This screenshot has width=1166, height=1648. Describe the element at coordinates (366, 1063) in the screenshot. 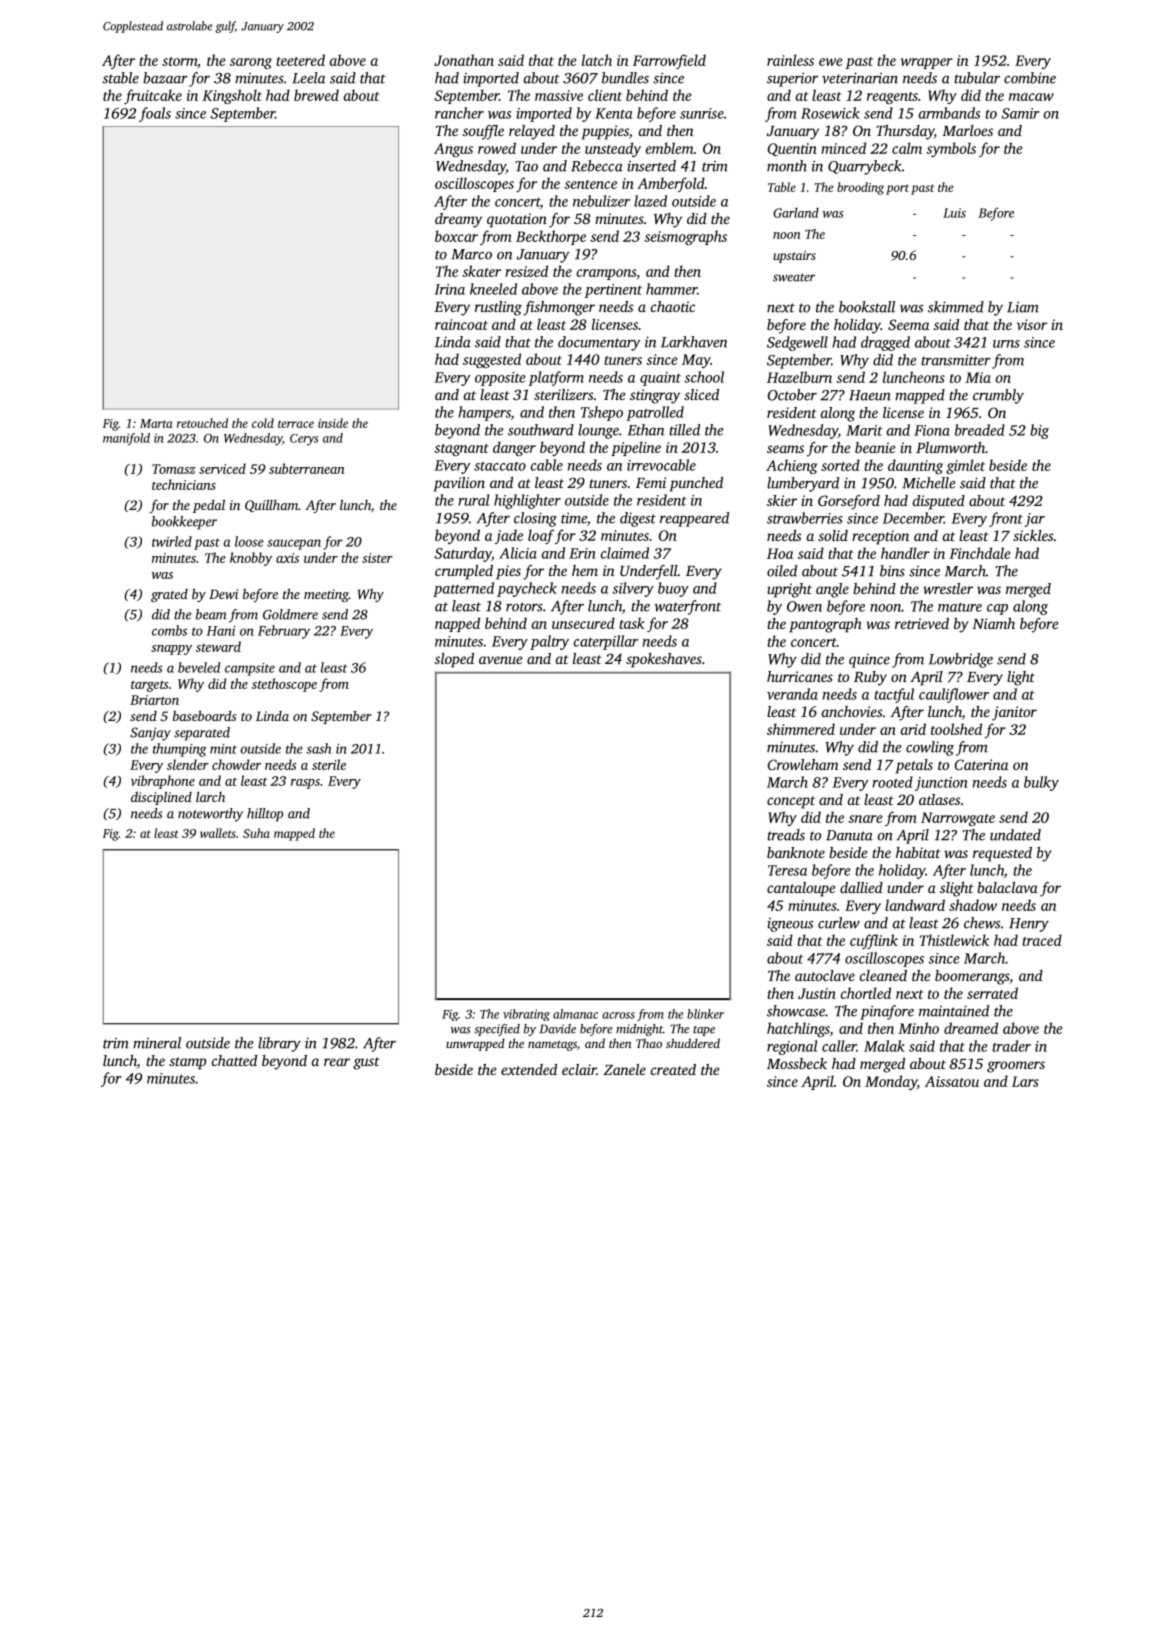

I see `gust` at that location.
